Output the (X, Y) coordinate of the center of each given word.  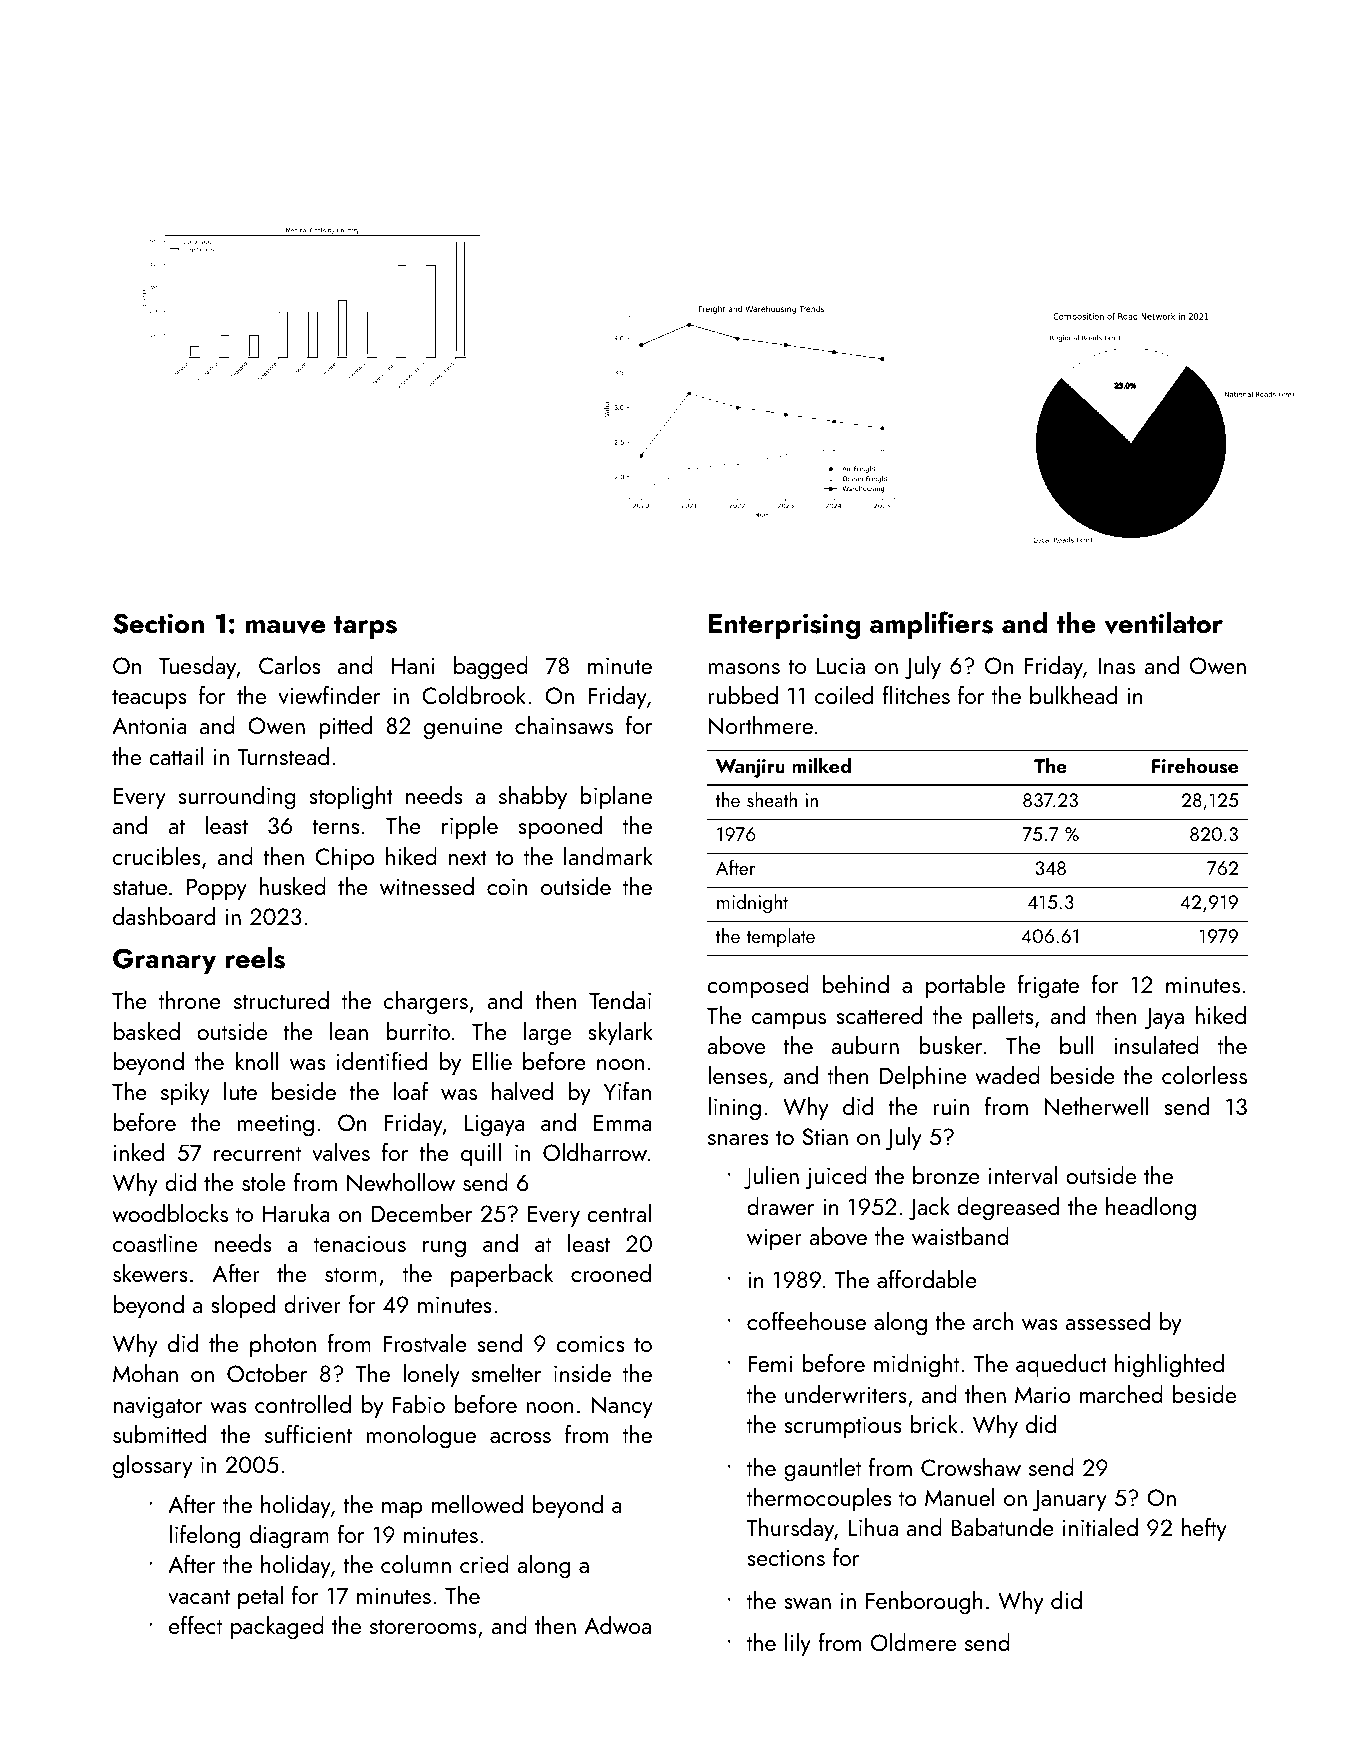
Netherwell (1097, 1106)
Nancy (622, 1407)
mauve (285, 627)
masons (744, 668)
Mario (1043, 1394)
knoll (257, 1061)
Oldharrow (595, 1152)
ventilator (1163, 623)
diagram (289, 1537)
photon (283, 1345)
